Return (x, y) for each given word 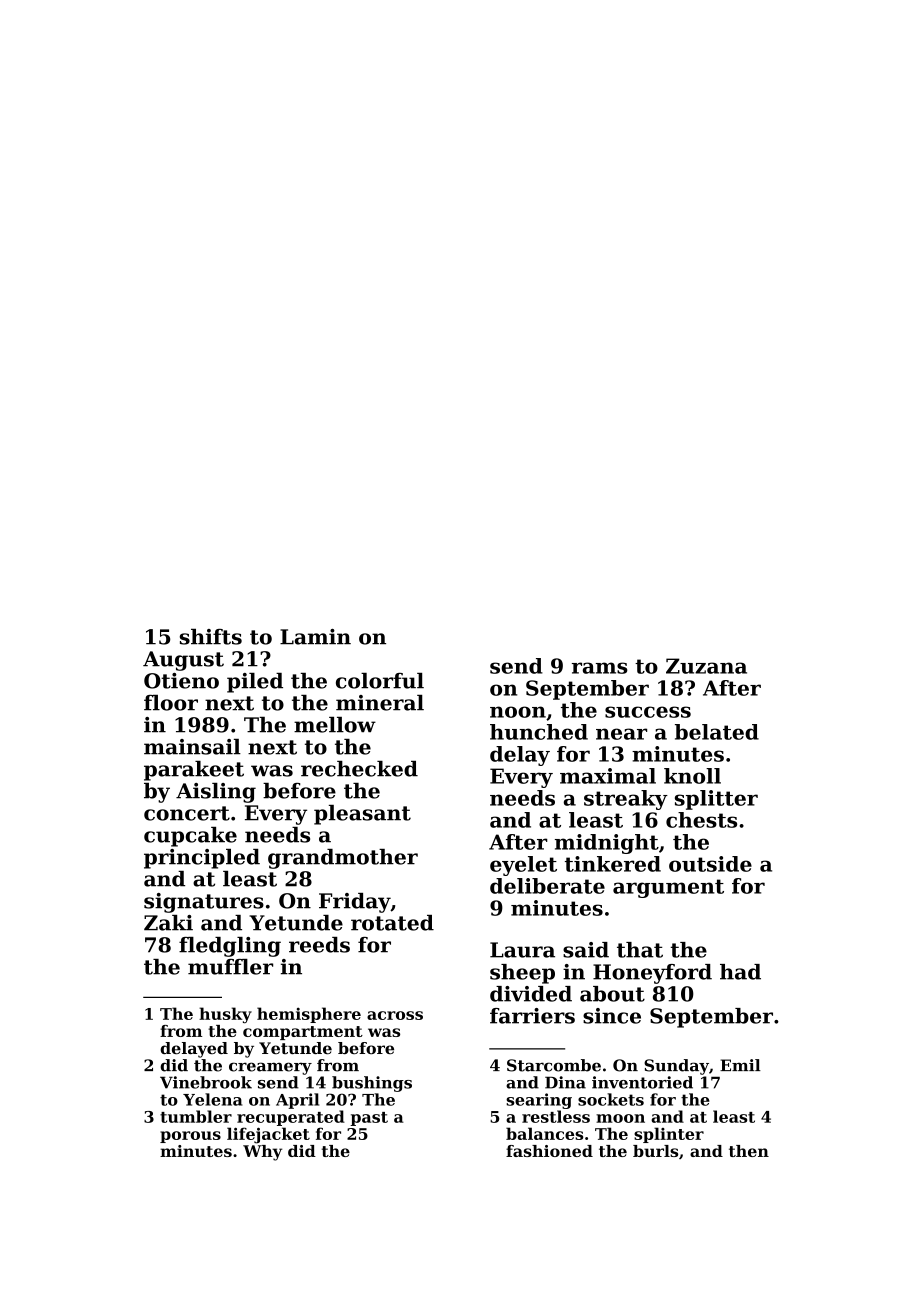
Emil (740, 1065)
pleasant (362, 815)
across (395, 1015)
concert (187, 813)
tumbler (196, 1116)
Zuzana (706, 666)
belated (717, 732)
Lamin (315, 637)
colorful (380, 681)
